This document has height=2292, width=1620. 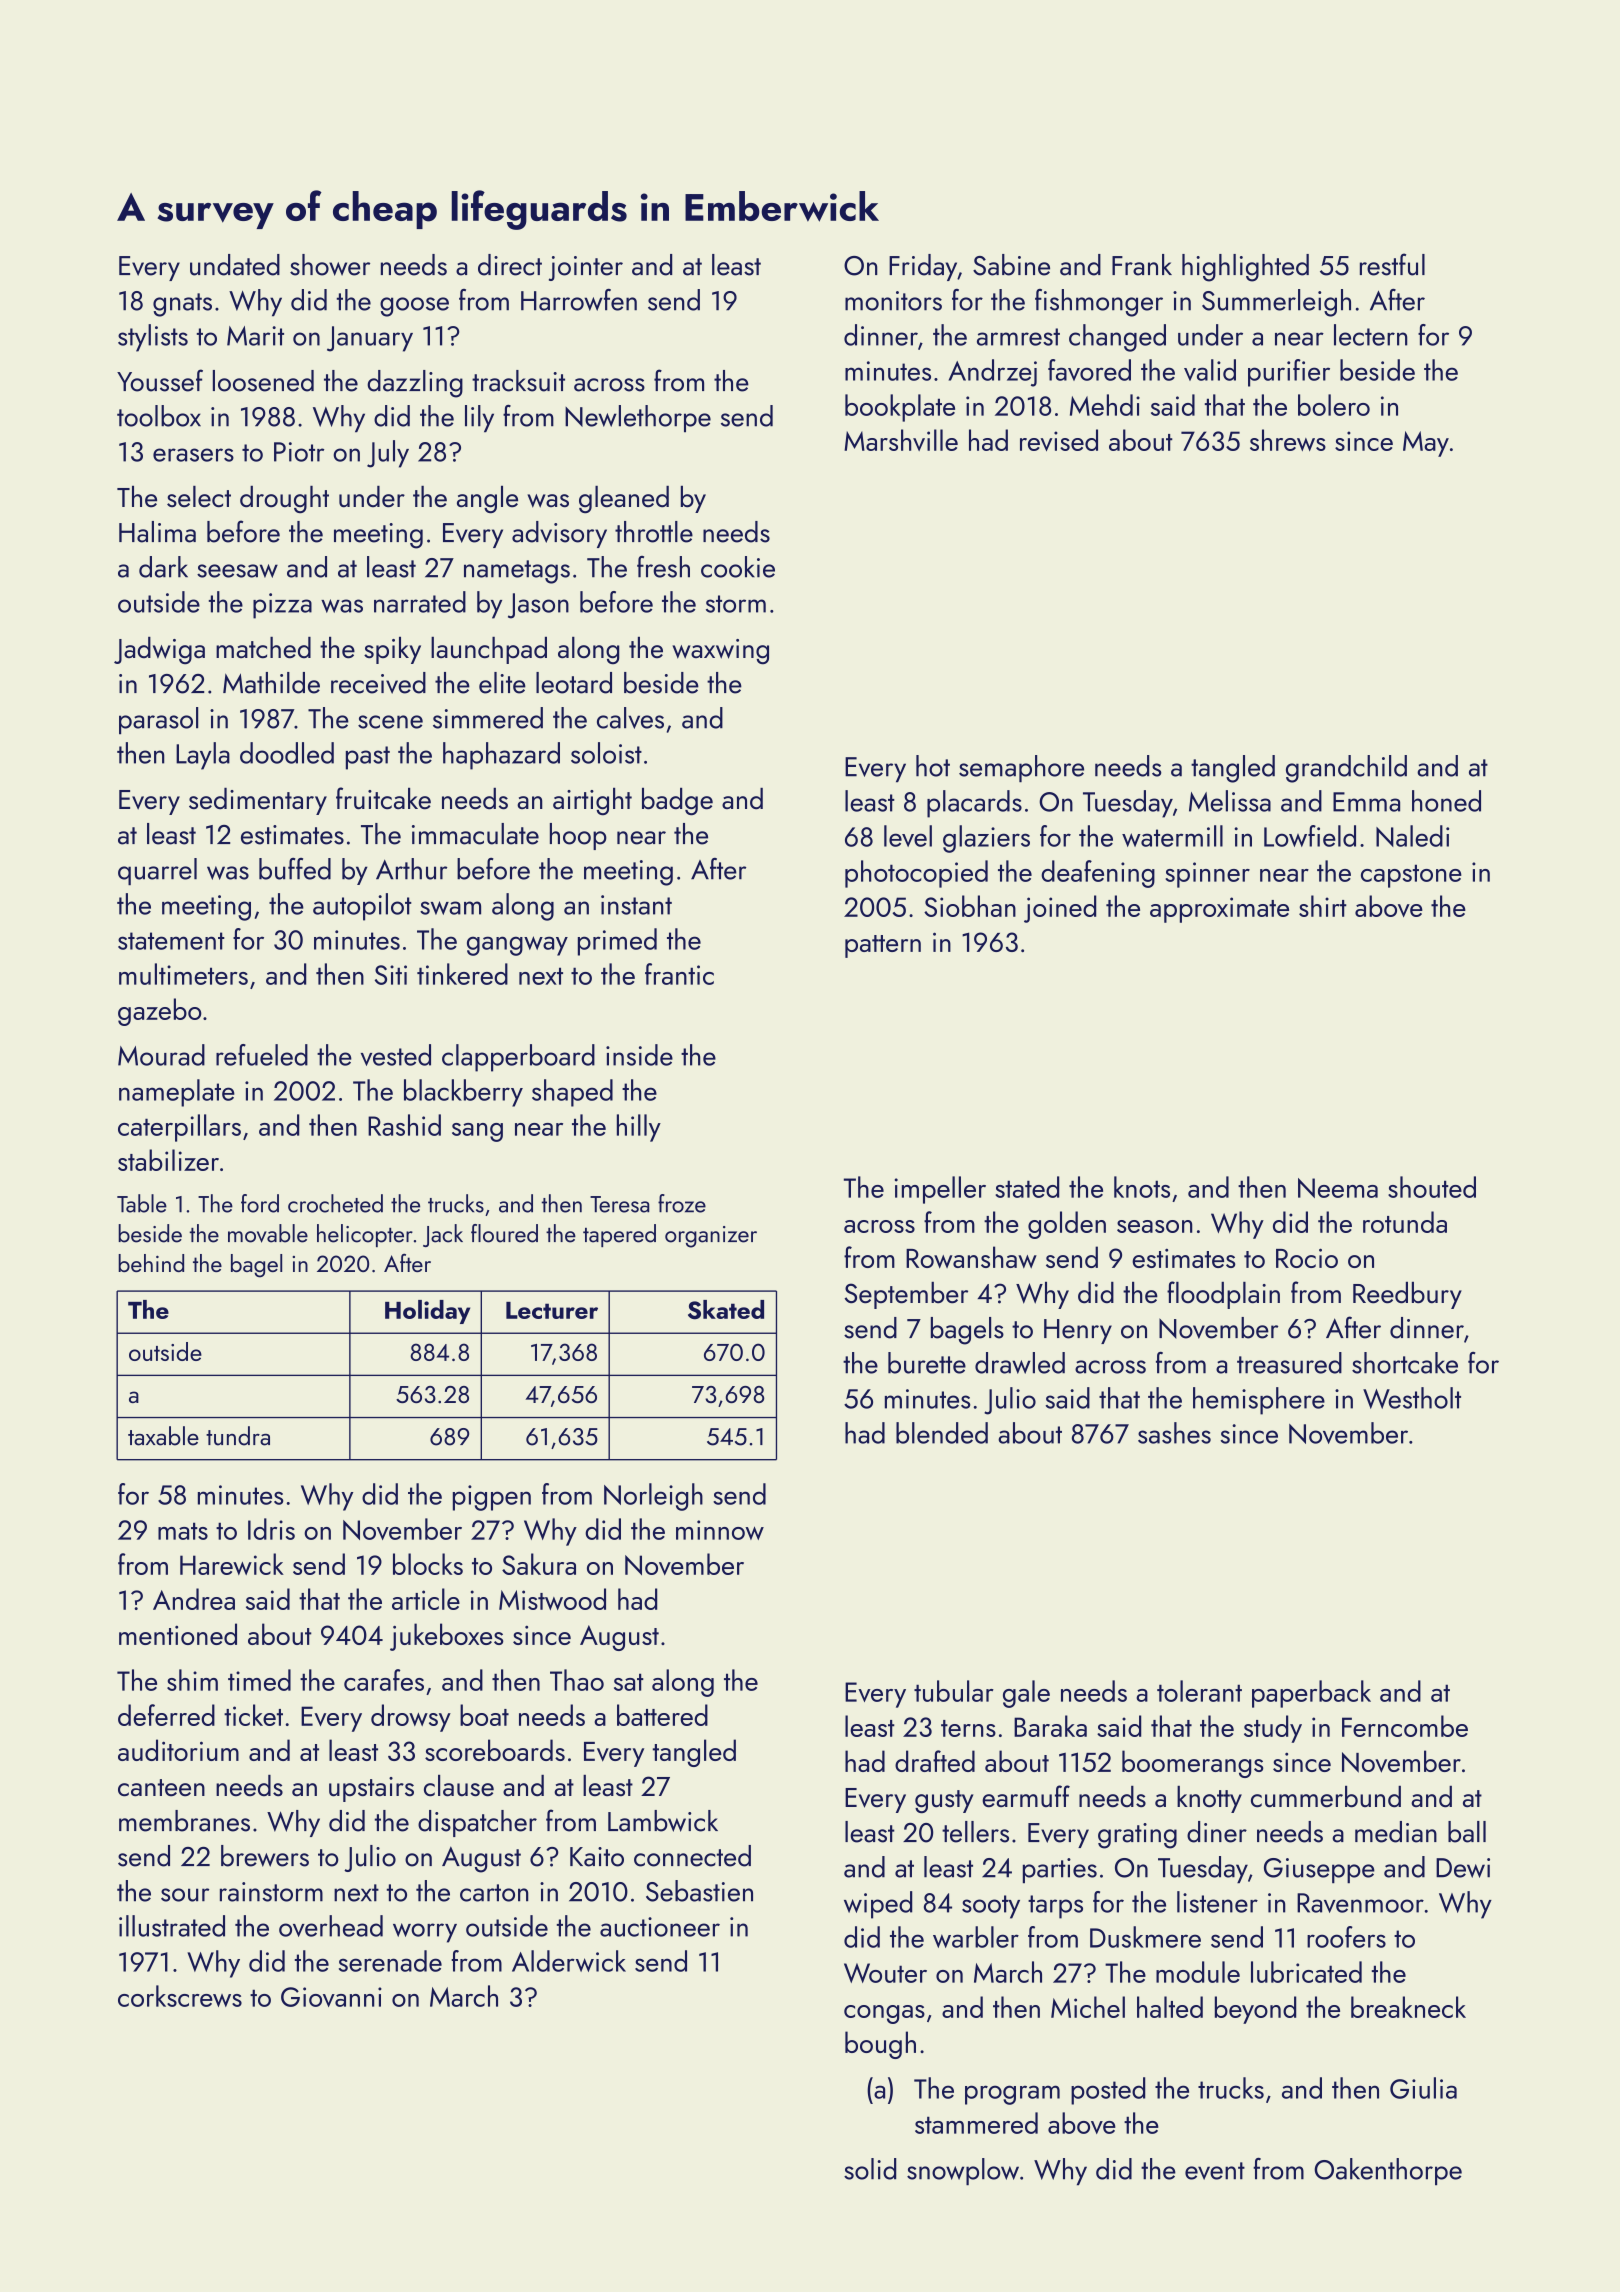 What do you see at coordinates (331, 1997) in the document?
I see `Giovanni` at bounding box center [331, 1997].
